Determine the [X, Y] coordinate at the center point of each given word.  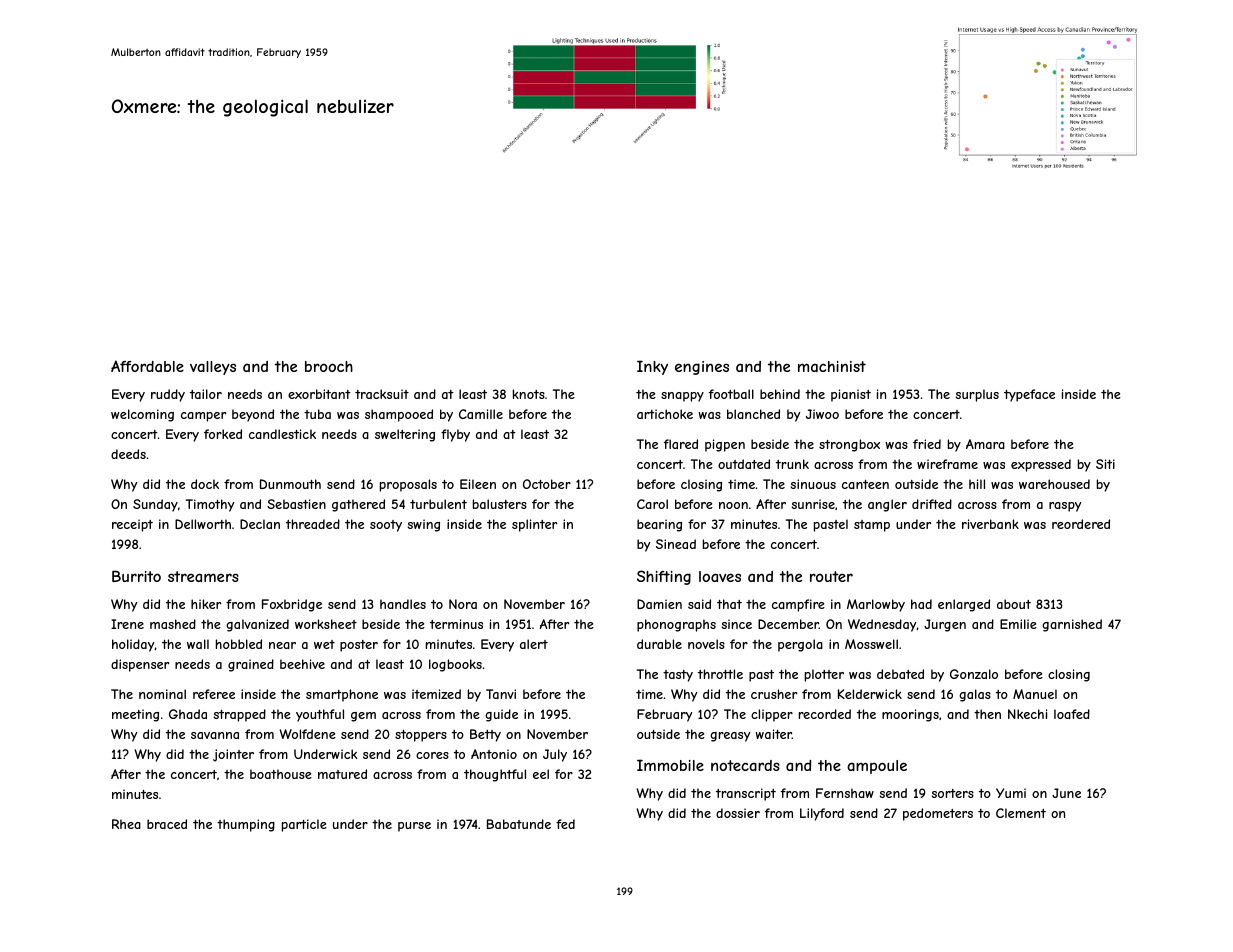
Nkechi [1027, 714]
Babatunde [519, 824]
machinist [832, 366]
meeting [135, 715]
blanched [753, 414]
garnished [1072, 625]
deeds [128, 454]
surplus [977, 395]
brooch [329, 366]
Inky [652, 367]
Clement [1021, 813]
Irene [127, 624]
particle [304, 825]
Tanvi [501, 694]
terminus [456, 624]
